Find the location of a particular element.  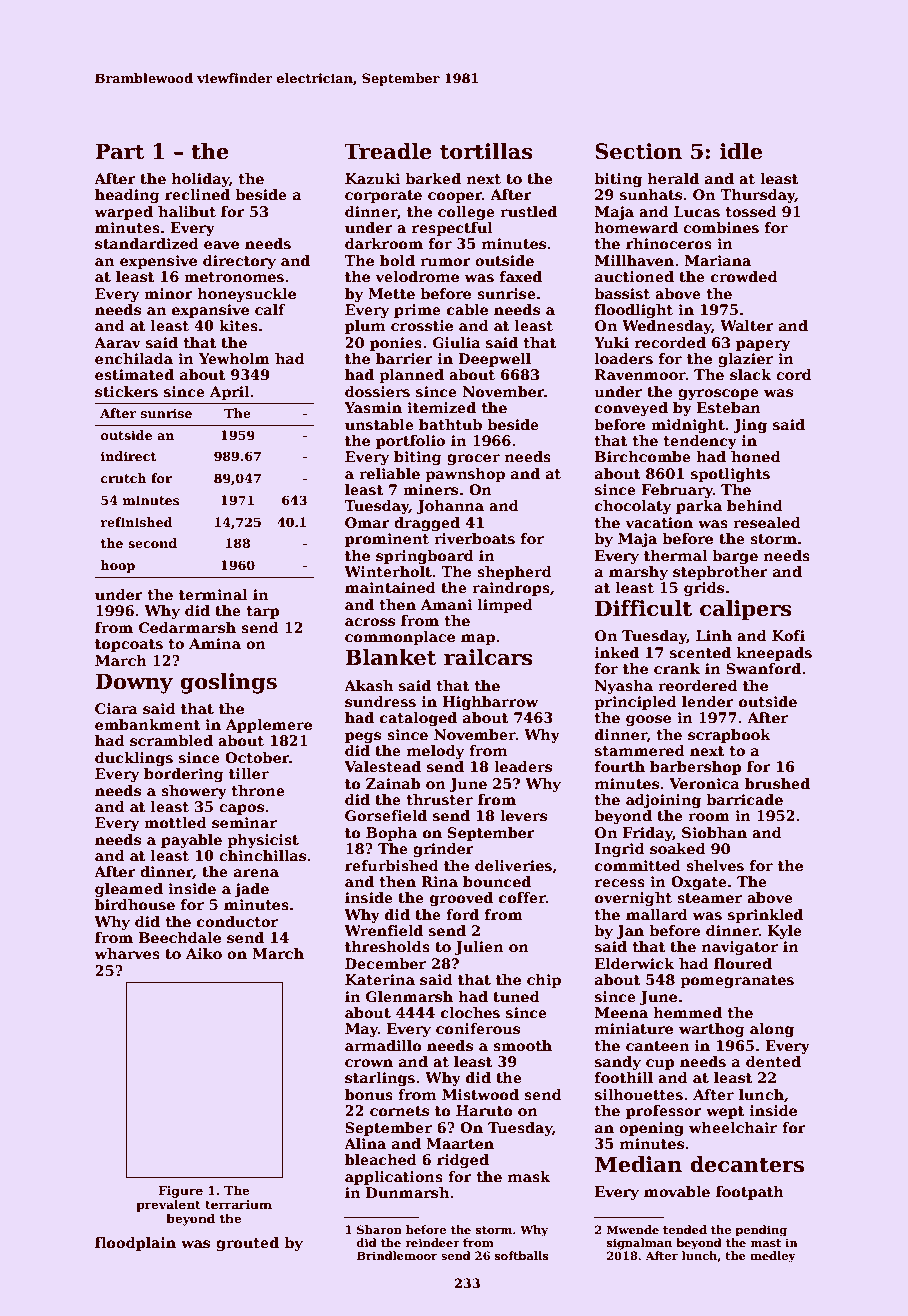

Treadle is located at coordinates (388, 151).
